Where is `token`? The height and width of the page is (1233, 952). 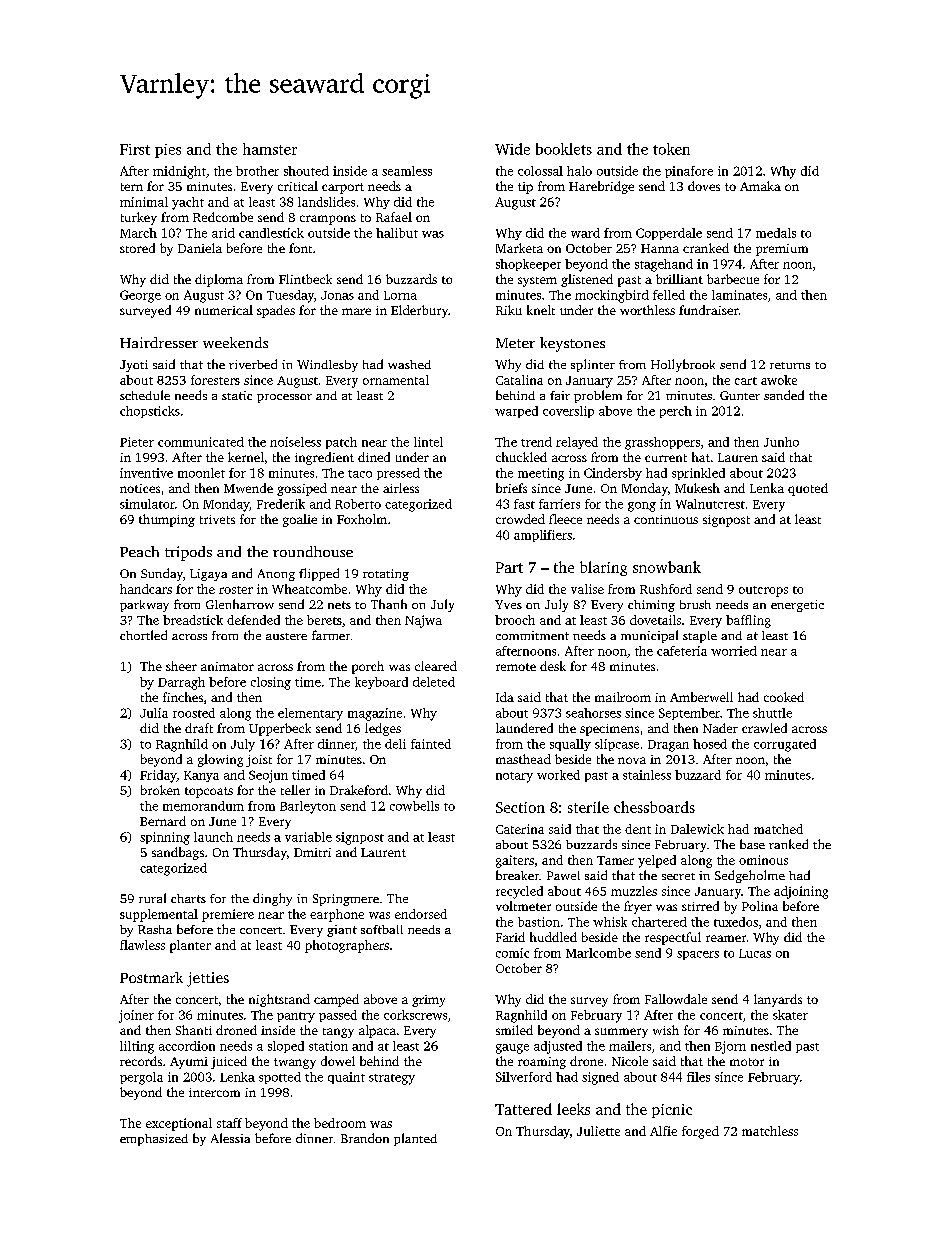 token is located at coordinates (671, 149).
